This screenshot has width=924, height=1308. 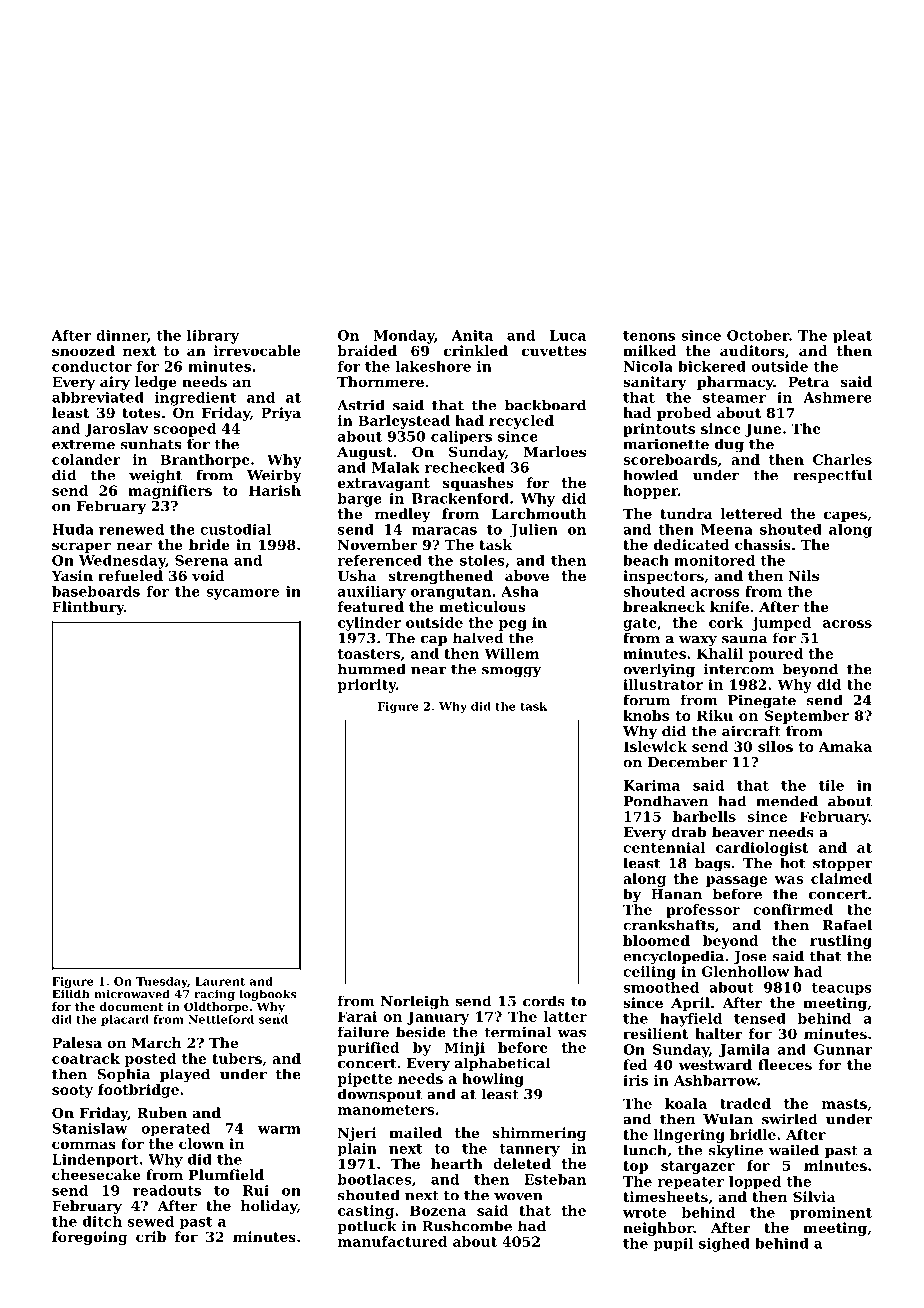 I want to click on resilient, so click(x=655, y=1033).
